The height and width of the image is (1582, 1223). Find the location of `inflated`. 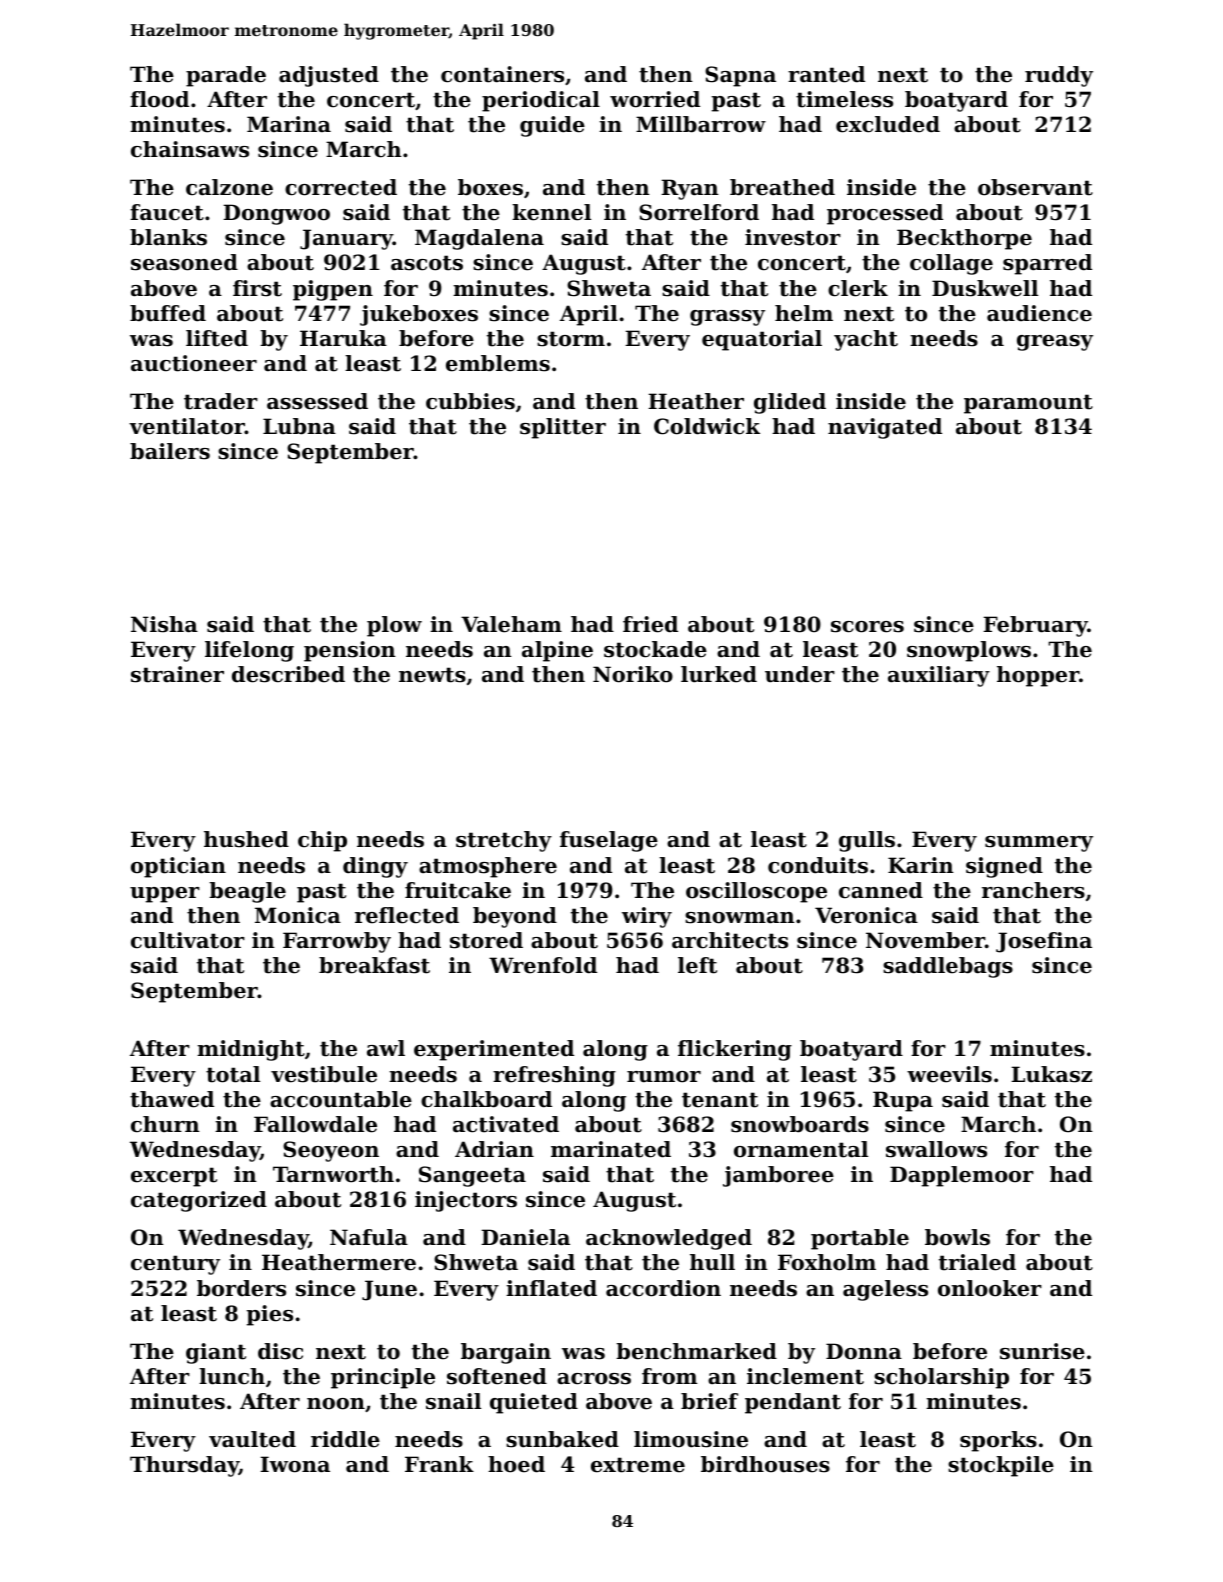

inflated is located at coordinates (551, 1288).
